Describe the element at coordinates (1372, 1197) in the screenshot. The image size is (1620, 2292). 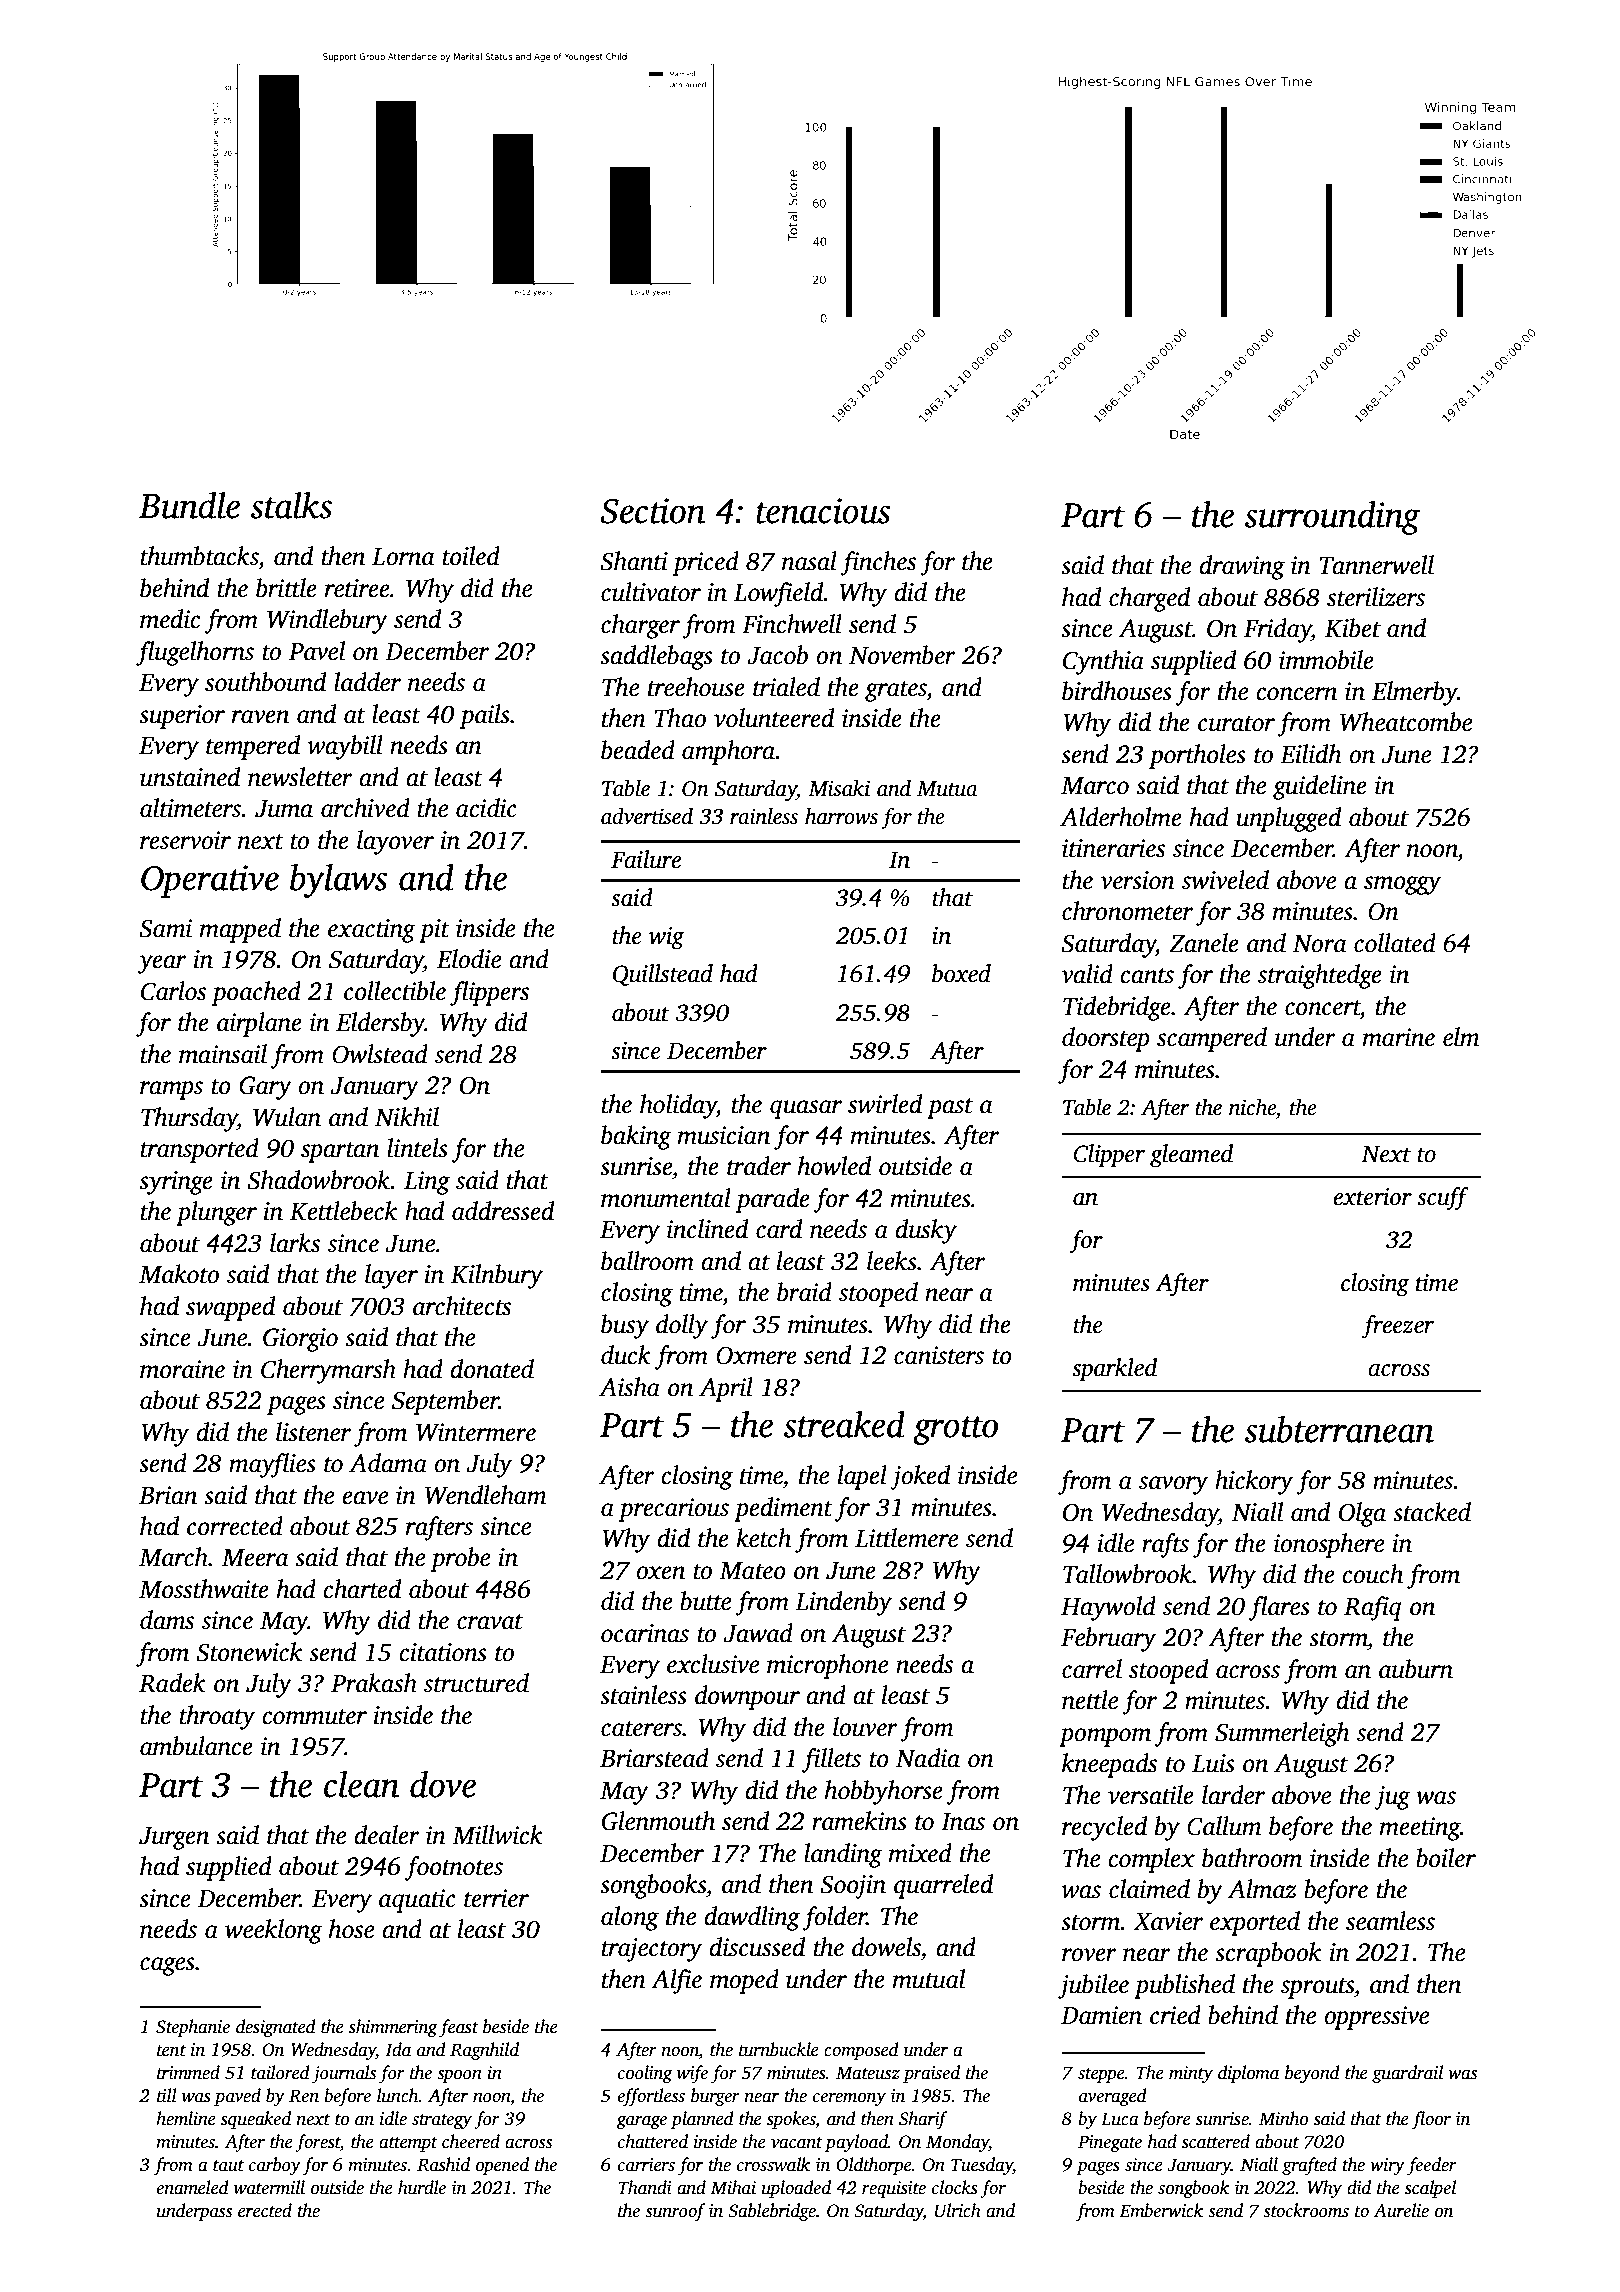
I see `exterior` at that location.
